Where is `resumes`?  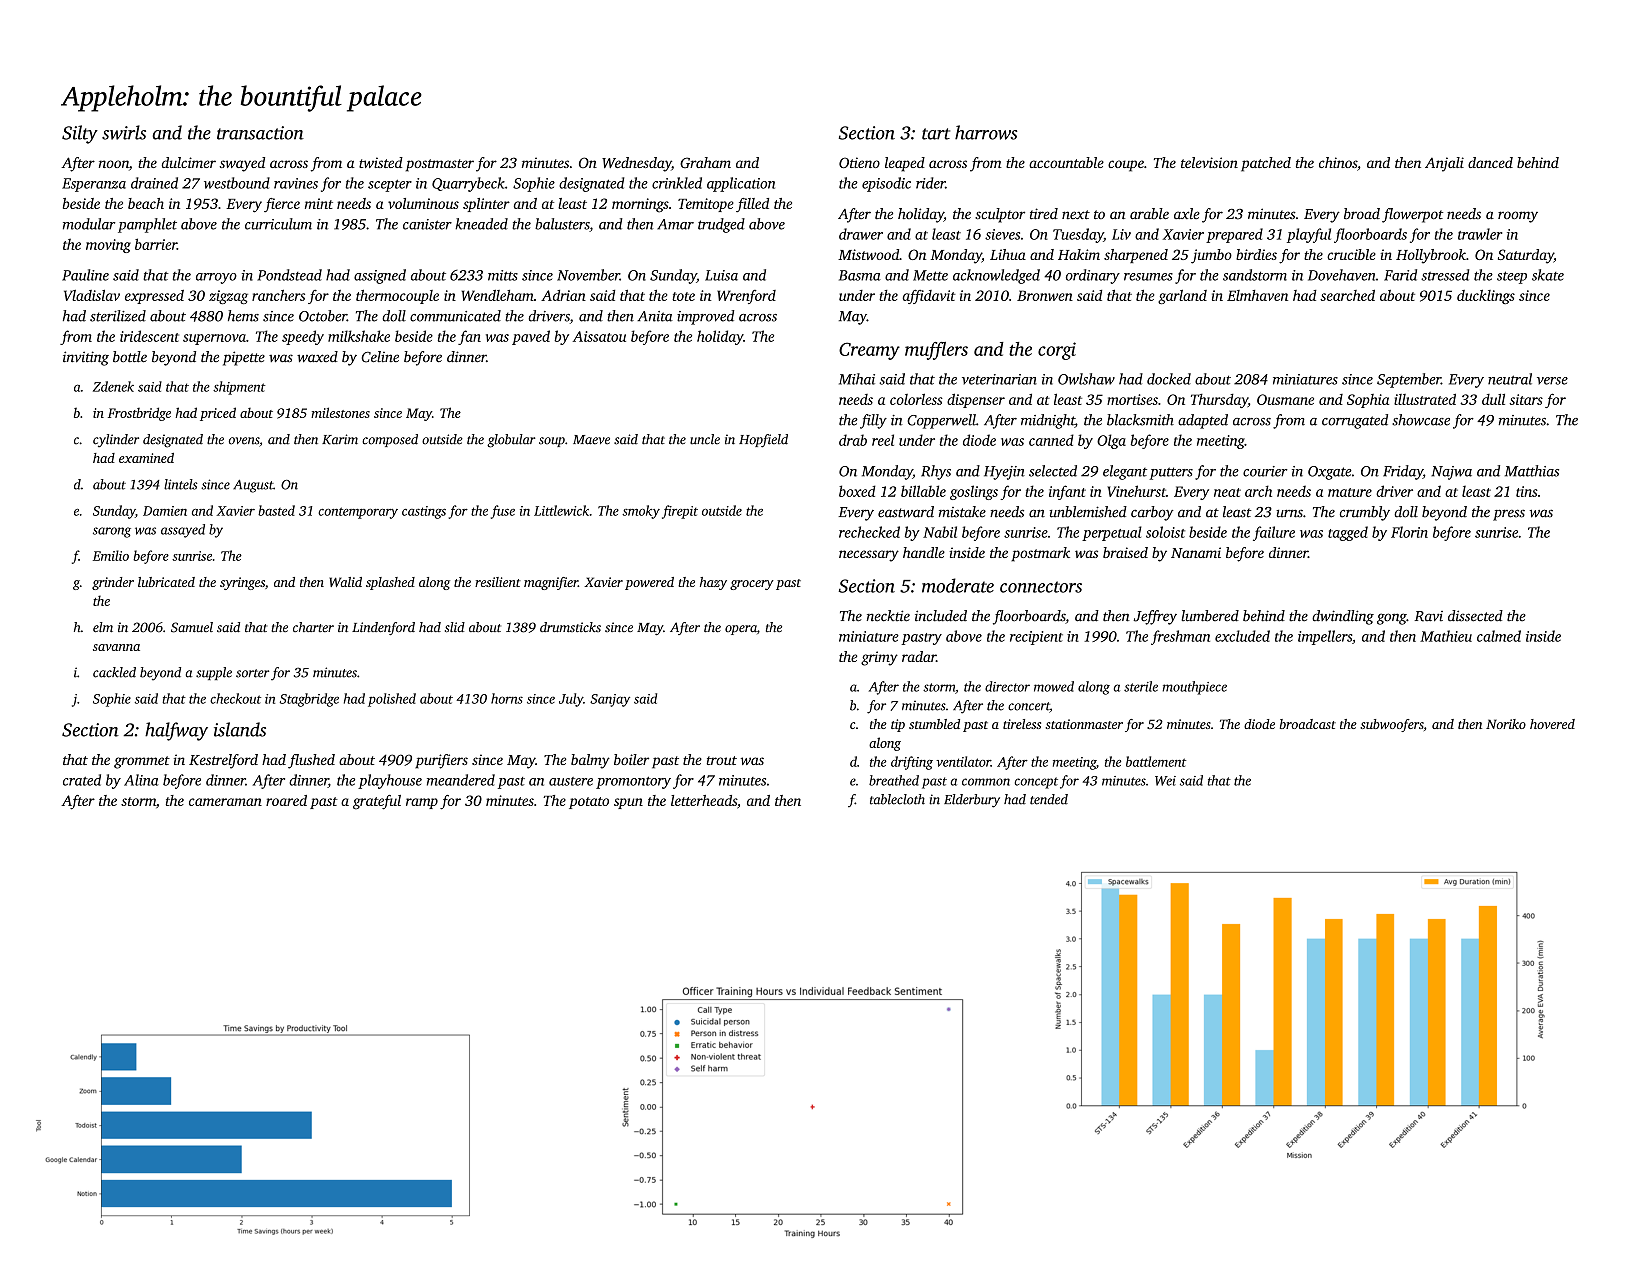
resumes is located at coordinates (1148, 277).
